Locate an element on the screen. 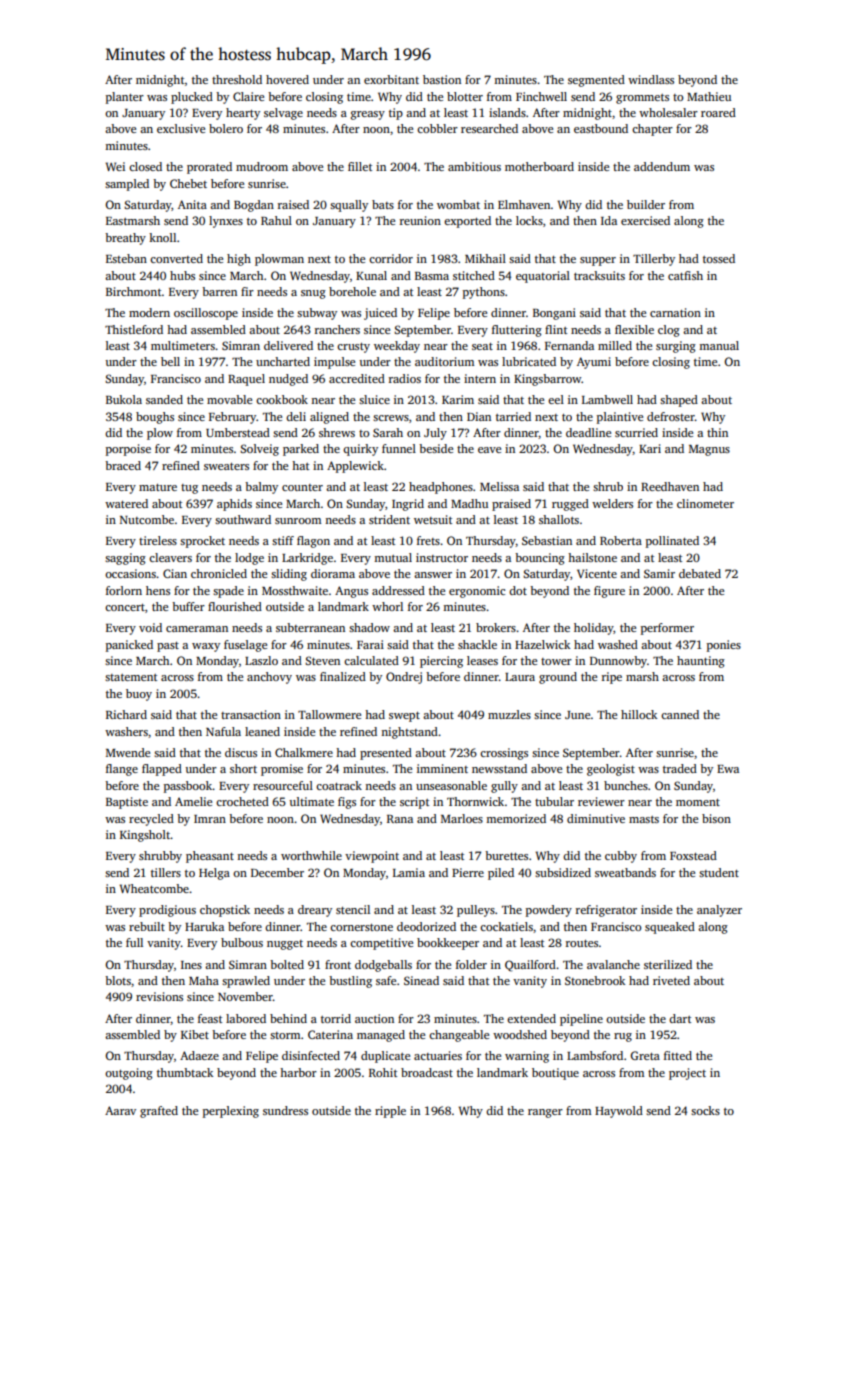 The width and height of the screenshot is (849, 1400). fillet is located at coordinates (360, 166).
